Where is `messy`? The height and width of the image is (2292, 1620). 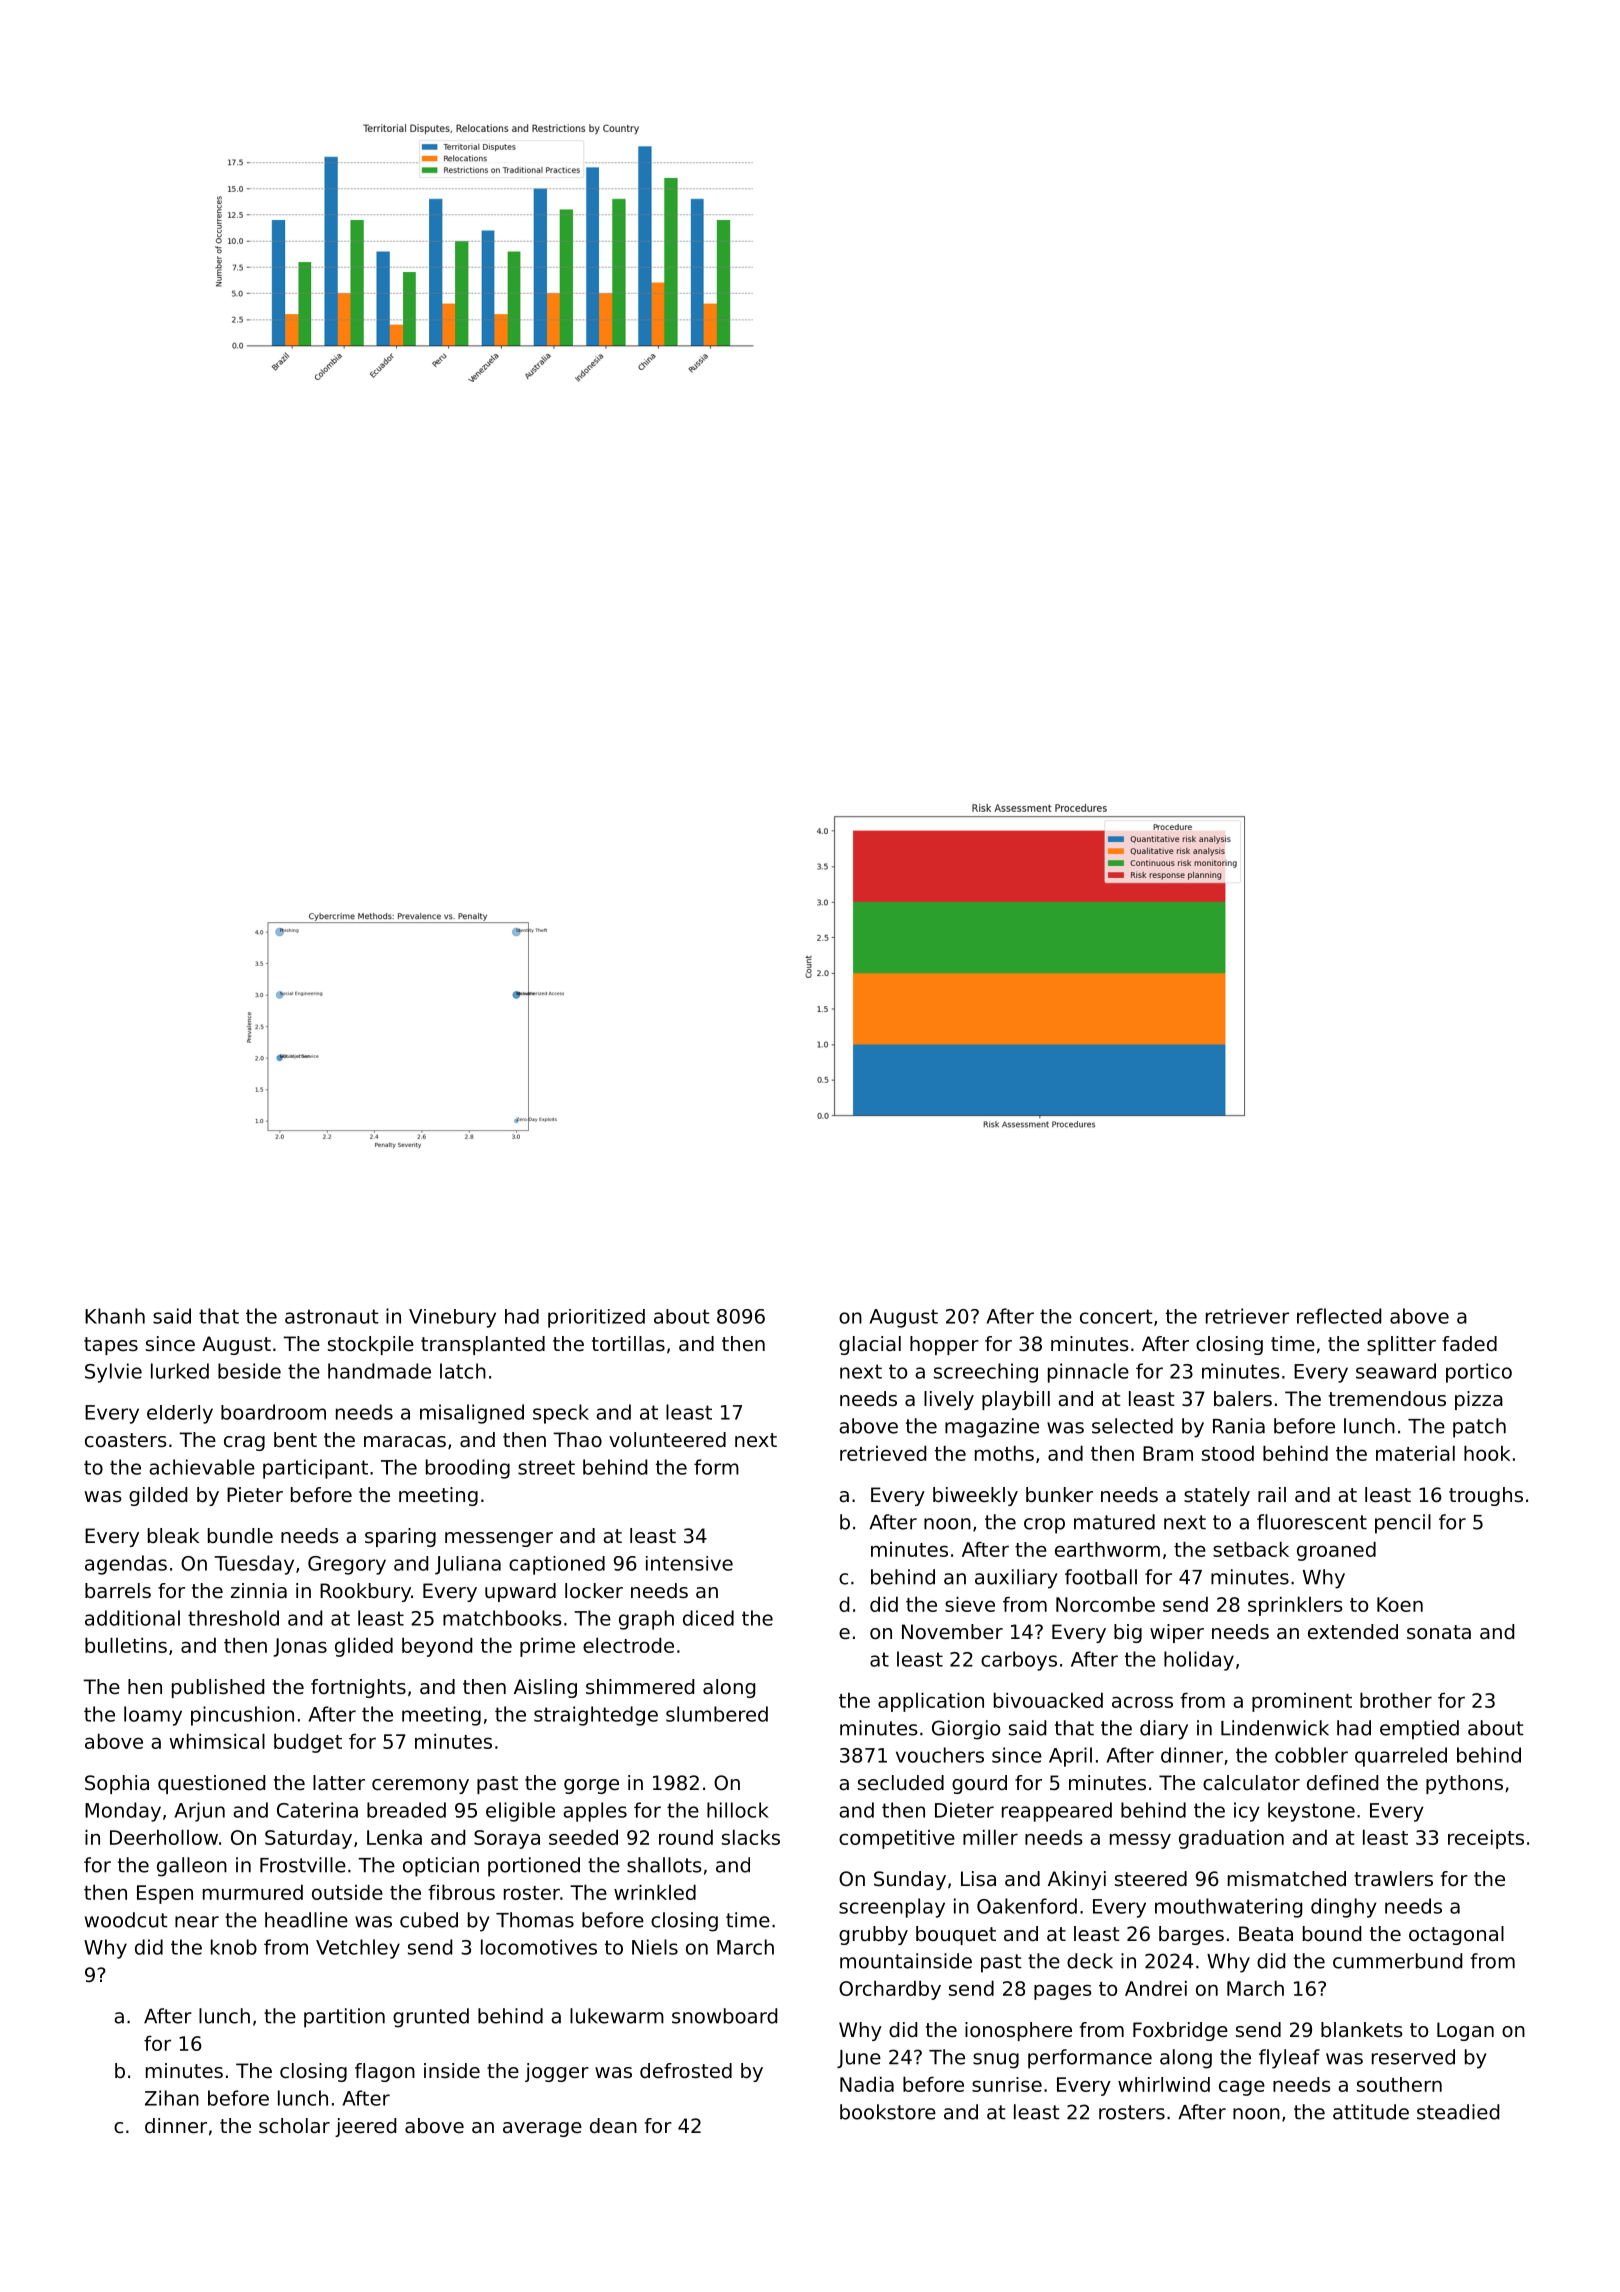 messy is located at coordinates (1140, 1841).
